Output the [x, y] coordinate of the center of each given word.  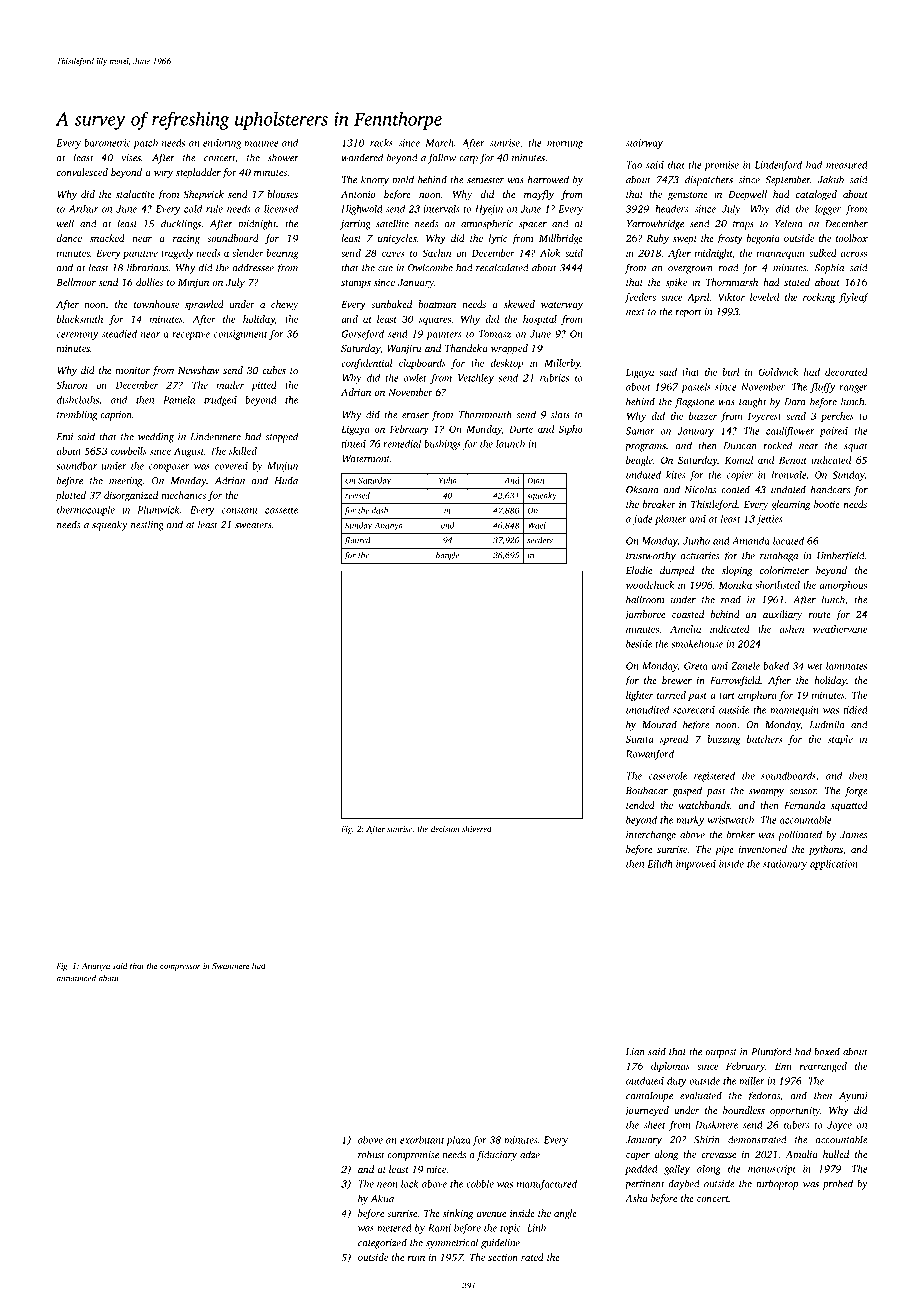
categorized [382, 1243]
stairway [644, 144]
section [503, 1257]
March [439, 143]
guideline [500, 1243]
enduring [222, 144]
